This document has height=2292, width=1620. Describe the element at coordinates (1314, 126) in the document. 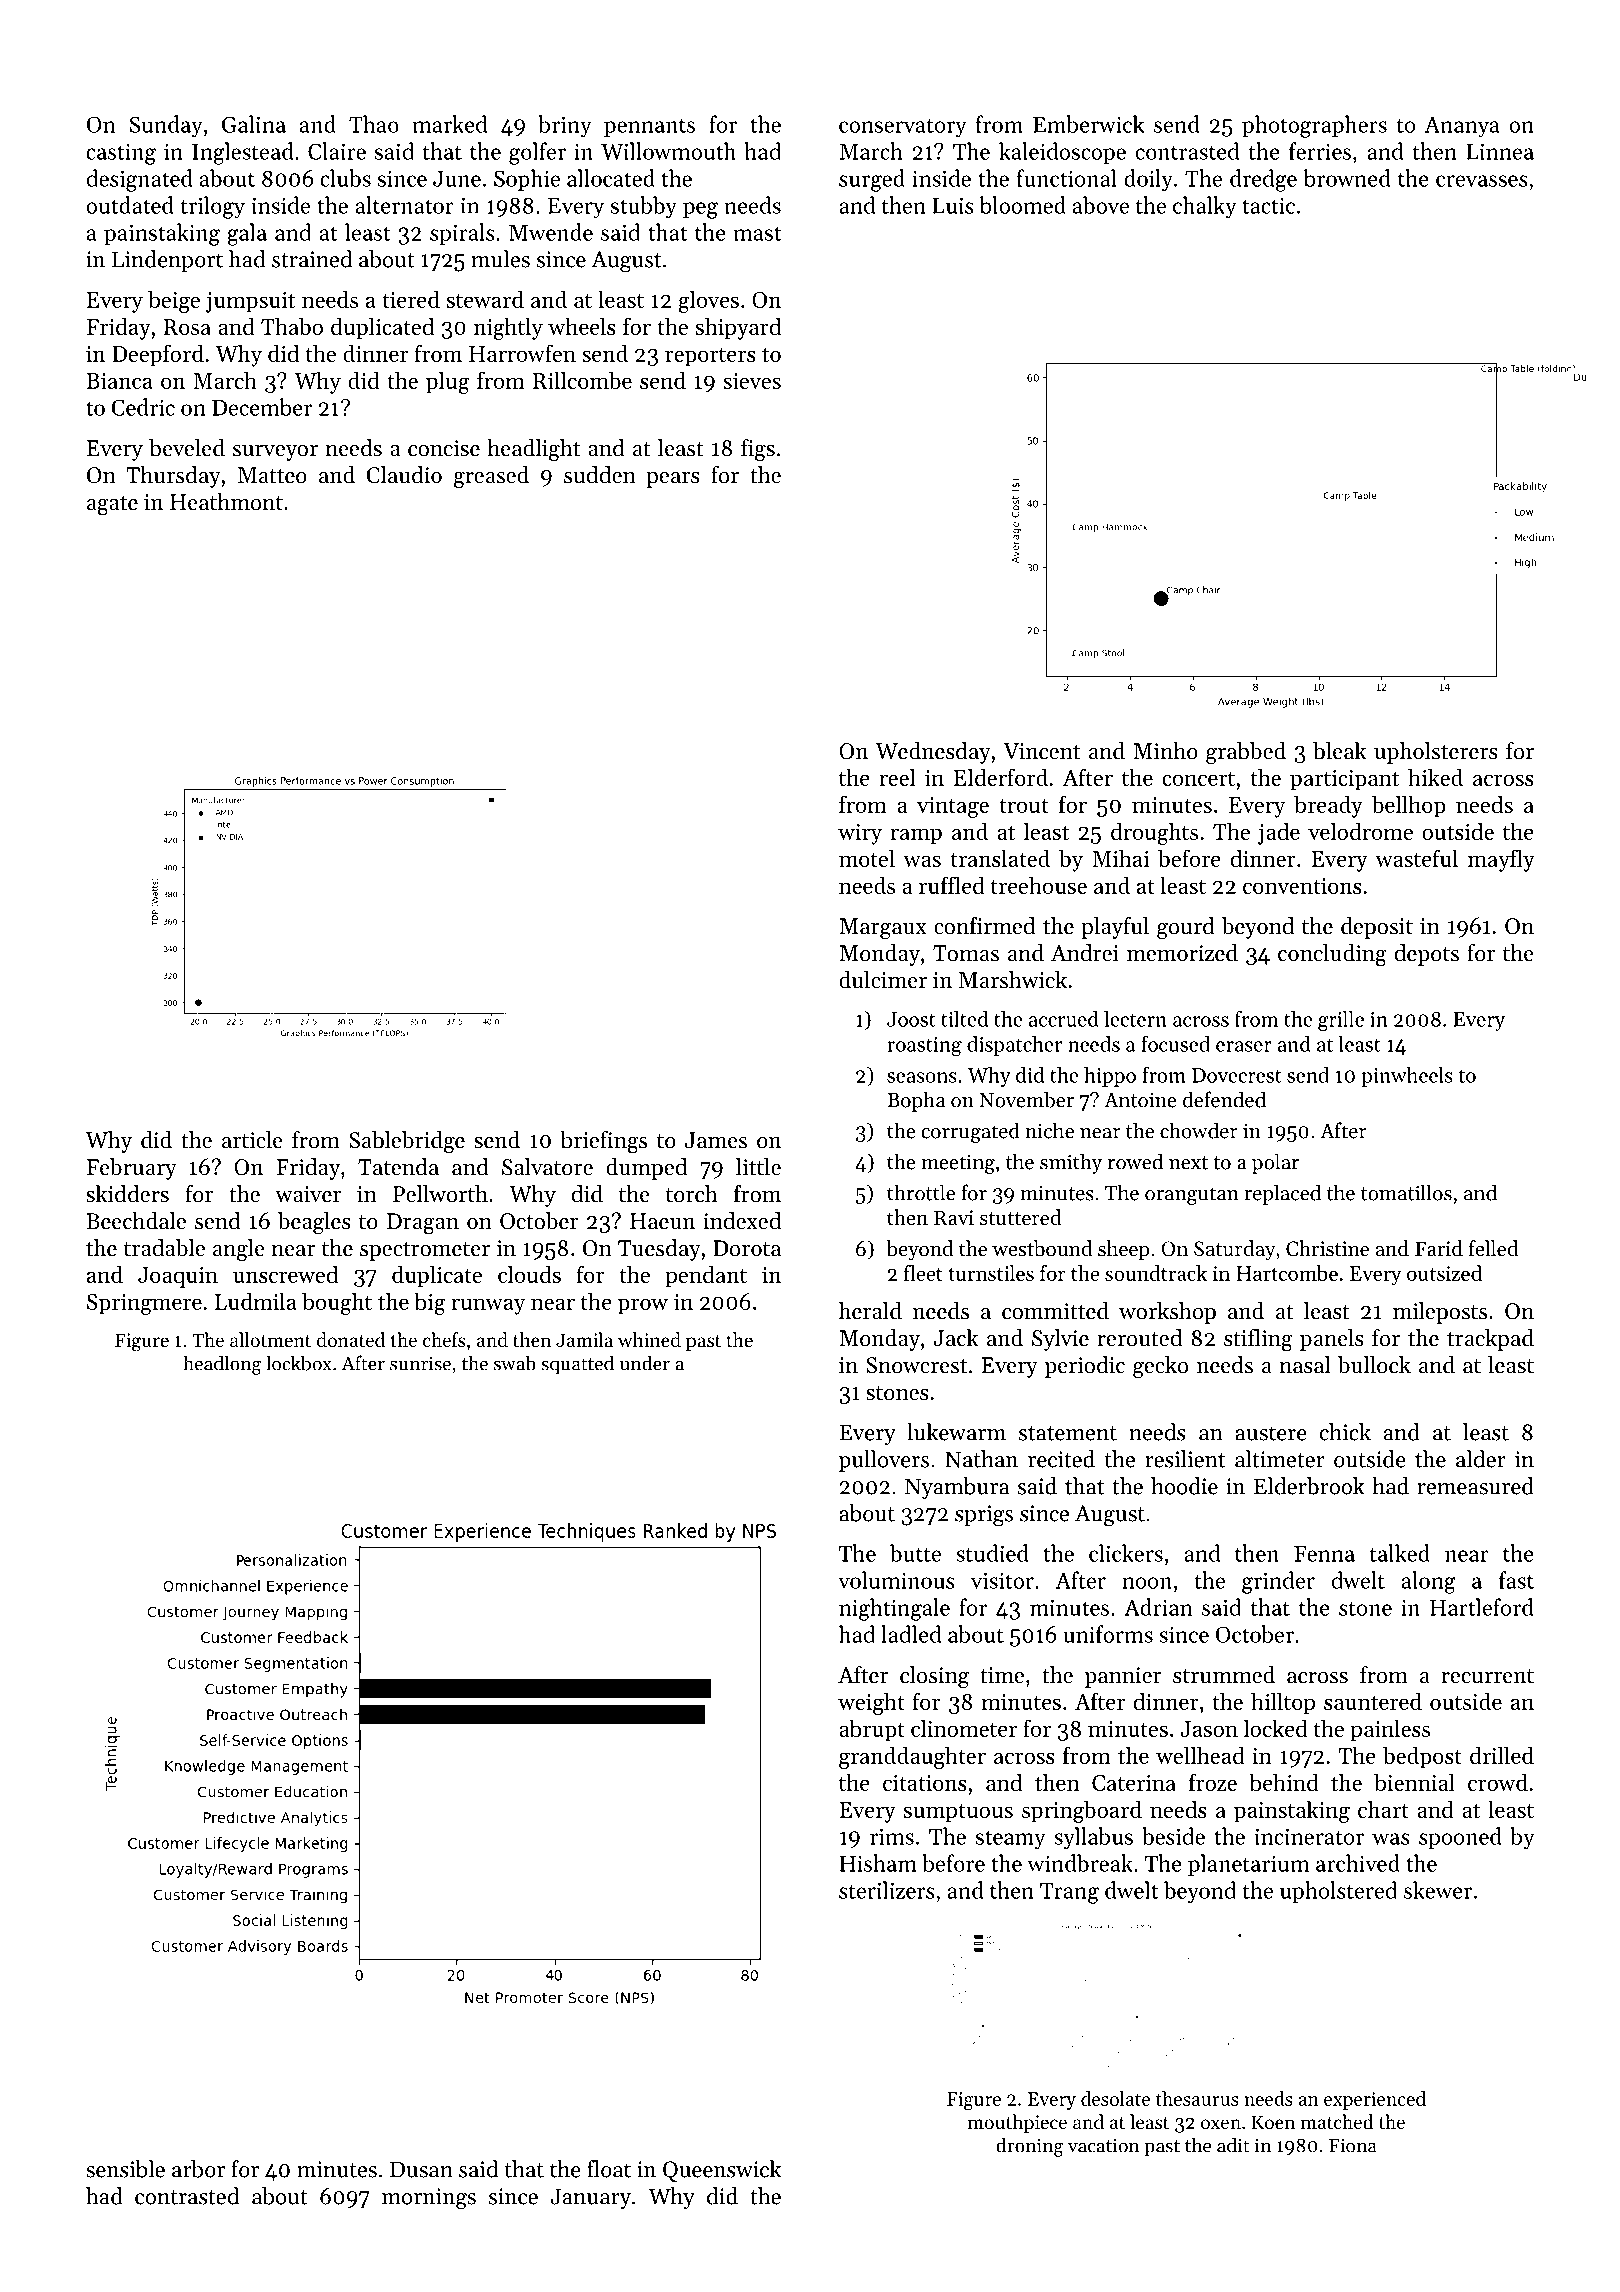

I see `photographers` at that location.
